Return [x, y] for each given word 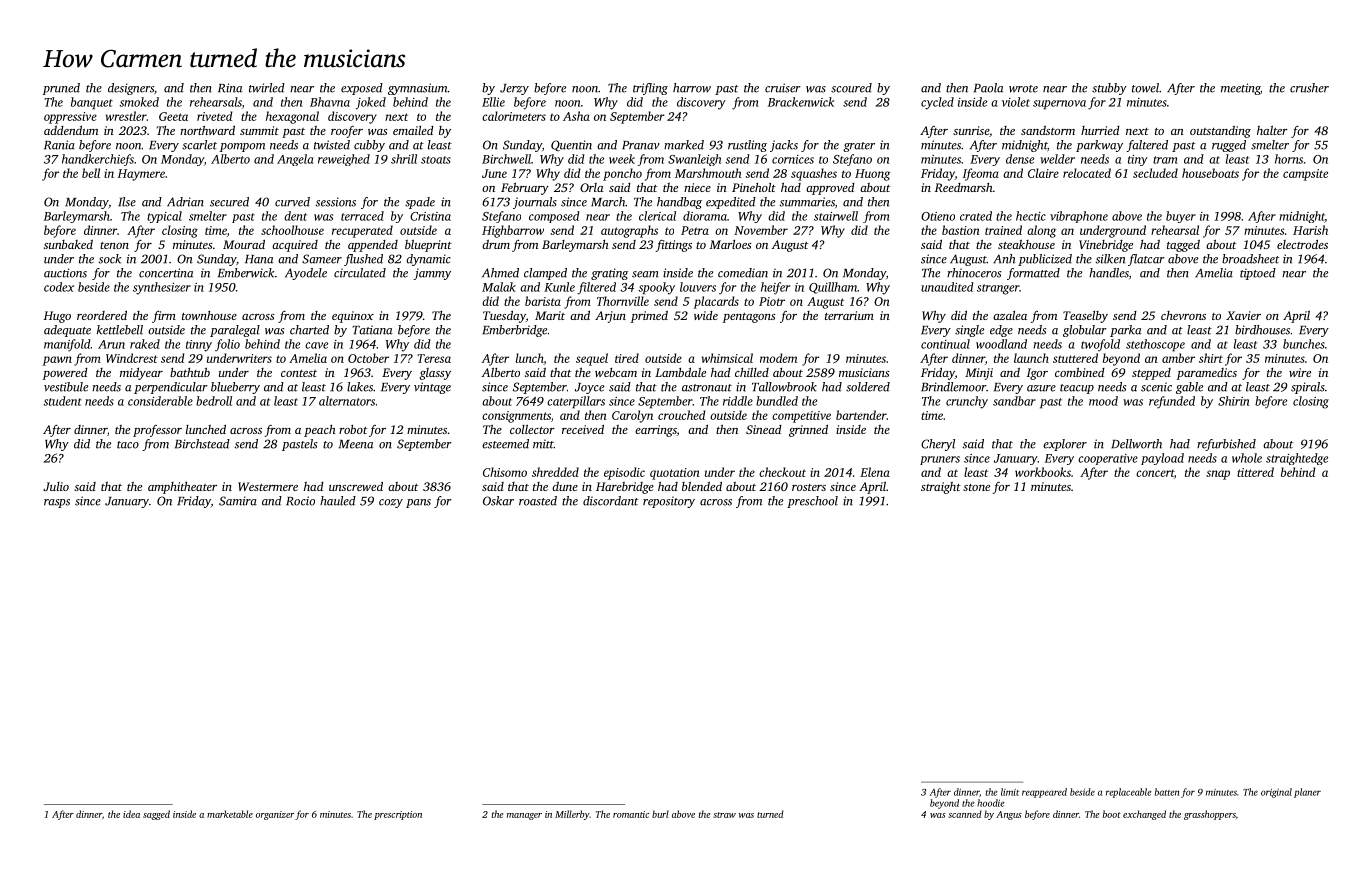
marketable [230, 814]
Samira [238, 501]
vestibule [66, 387]
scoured [851, 88]
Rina [230, 88]
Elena [875, 472]
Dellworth [1136, 444]
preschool [812, 502]
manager [524, 816]
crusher [1309, 88]
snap [1218, 475]
